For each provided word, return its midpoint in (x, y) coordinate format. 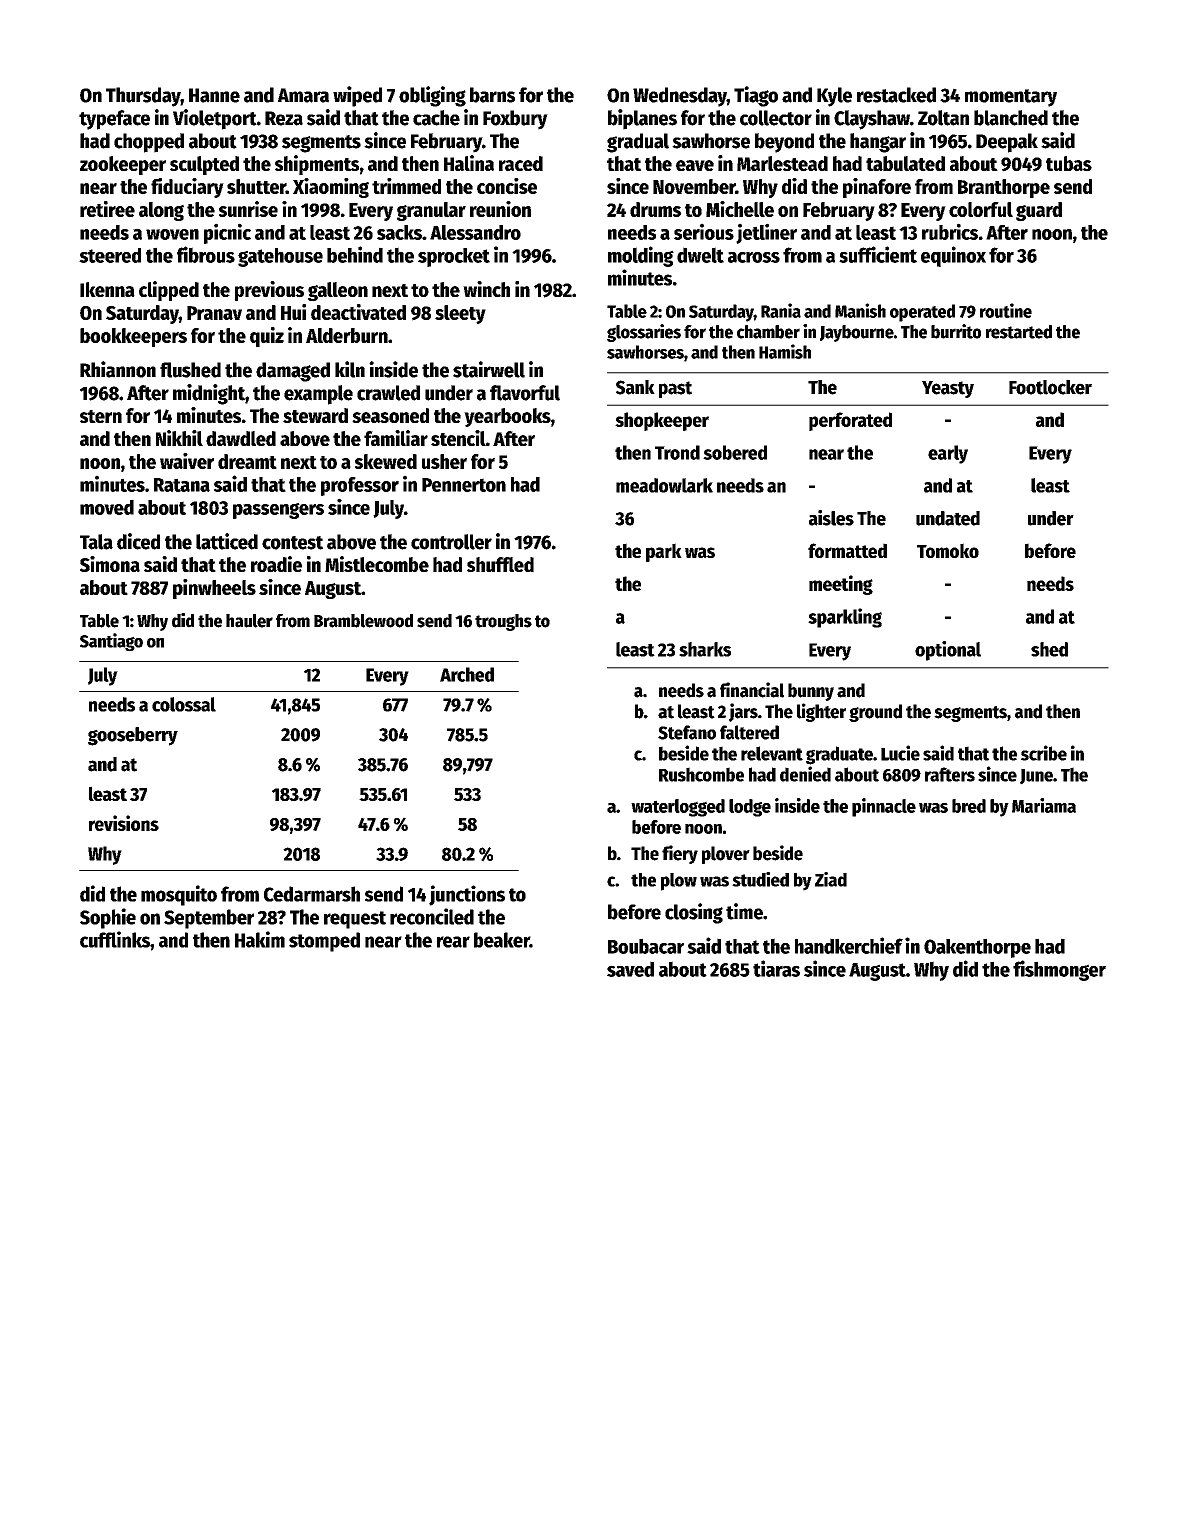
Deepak (1007, 143)
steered (110, 255)
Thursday (143, 97)
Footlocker (1050, 387)
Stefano (687, 732)
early (948, 454)
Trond (677, 452)
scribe (1044, 753)
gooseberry (133, 736)
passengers (278, 511)
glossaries (644, 333)
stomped (324, 942)
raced (521, 163)
